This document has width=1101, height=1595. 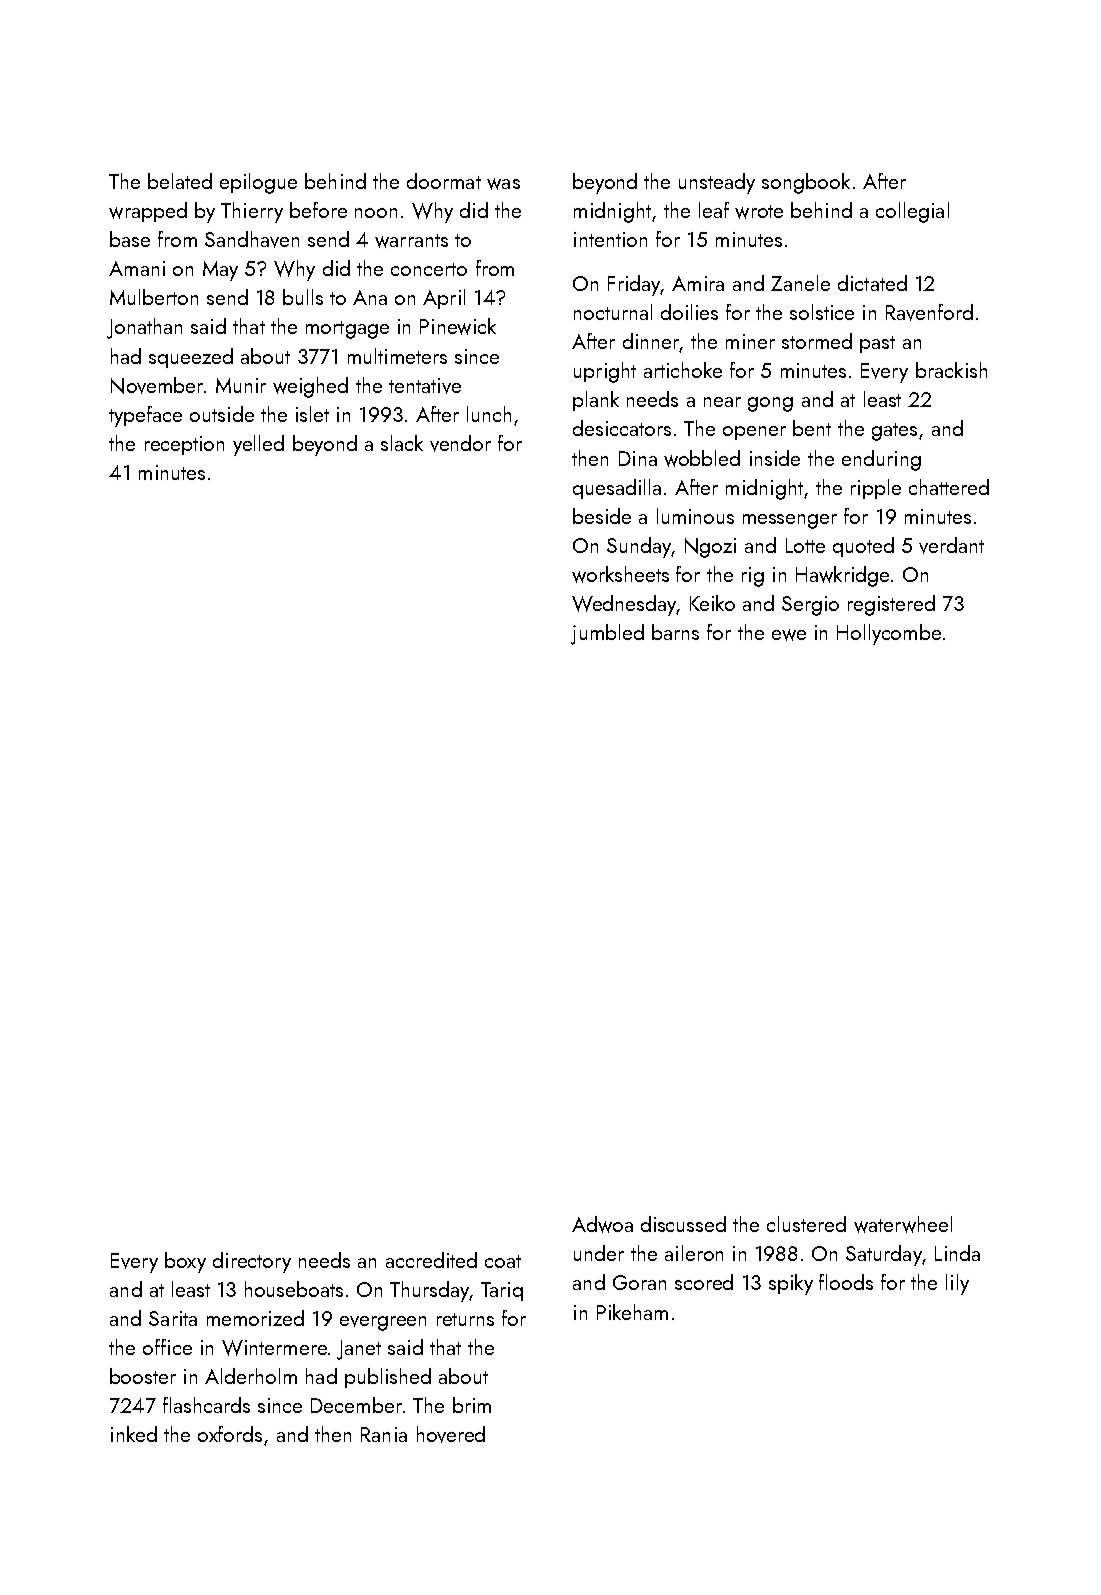 What do you see at coordinates (717, 183) in the document?
I see `unsteady` at bounding box center [717, 183].
